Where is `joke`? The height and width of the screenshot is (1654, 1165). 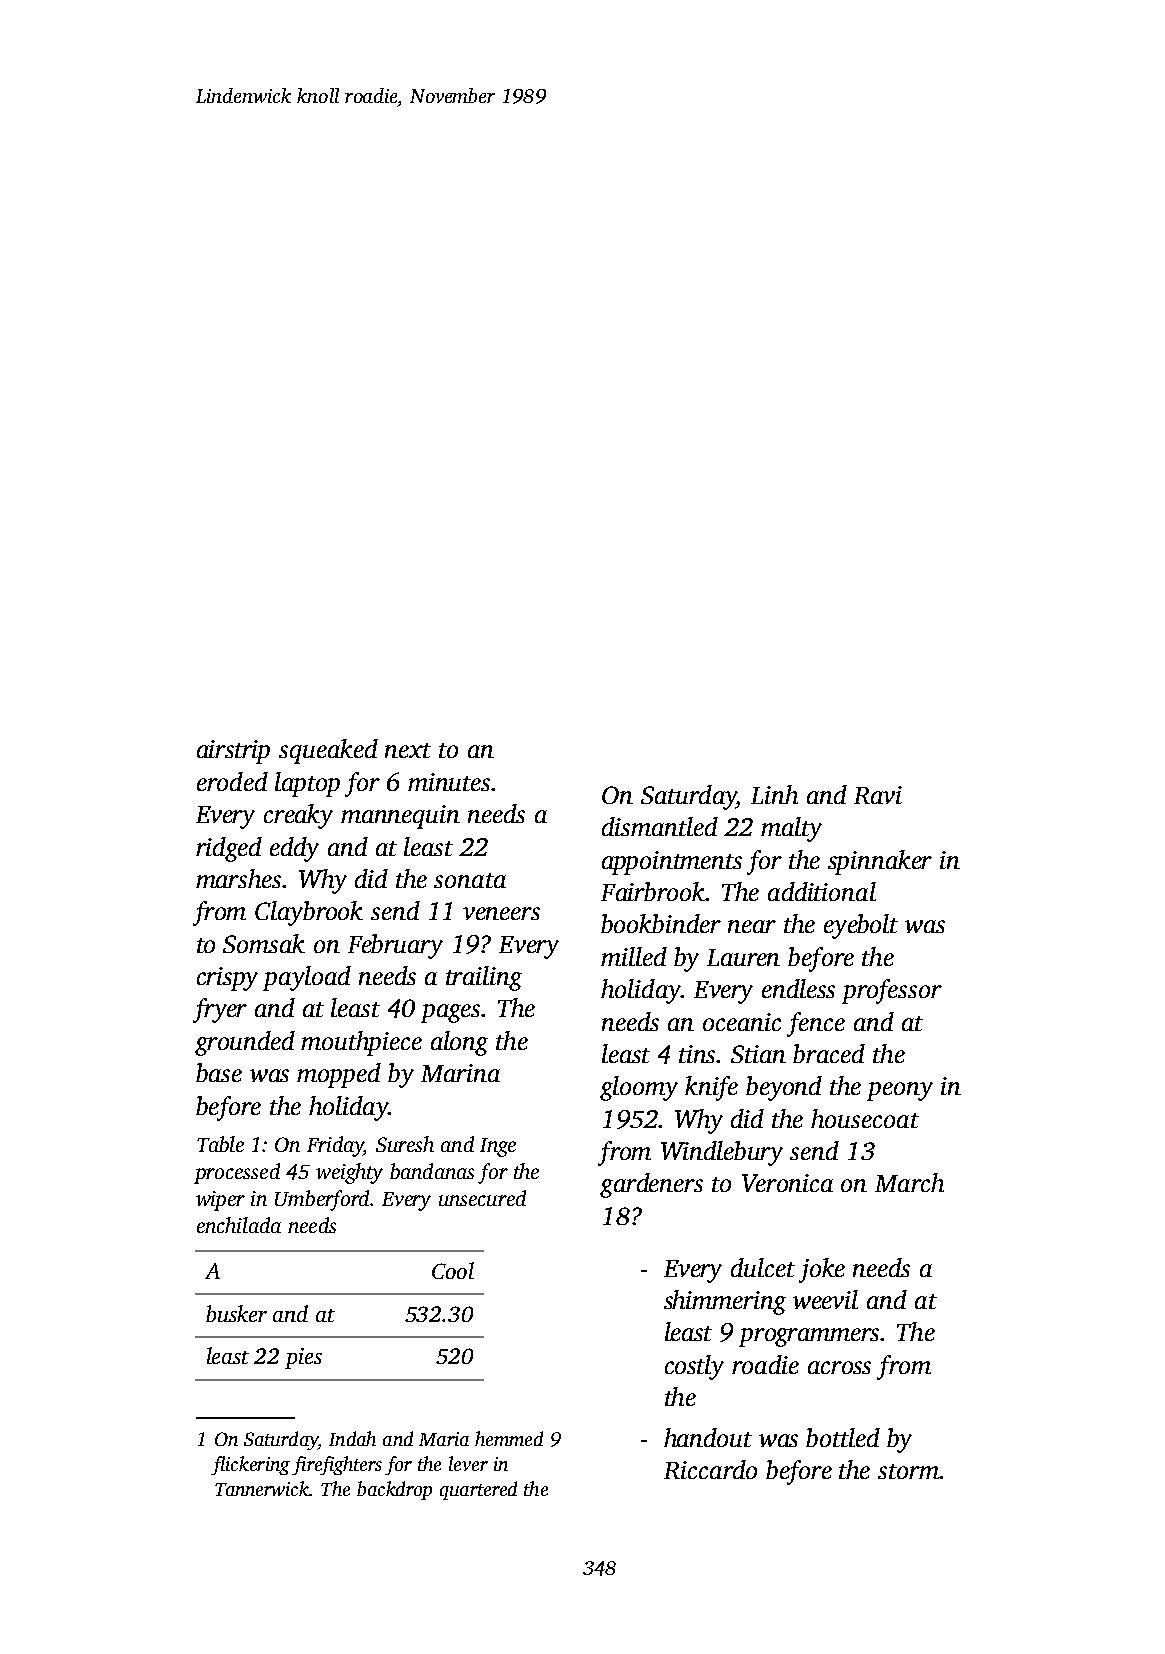 joke is located at coordinates (822, 1270).
